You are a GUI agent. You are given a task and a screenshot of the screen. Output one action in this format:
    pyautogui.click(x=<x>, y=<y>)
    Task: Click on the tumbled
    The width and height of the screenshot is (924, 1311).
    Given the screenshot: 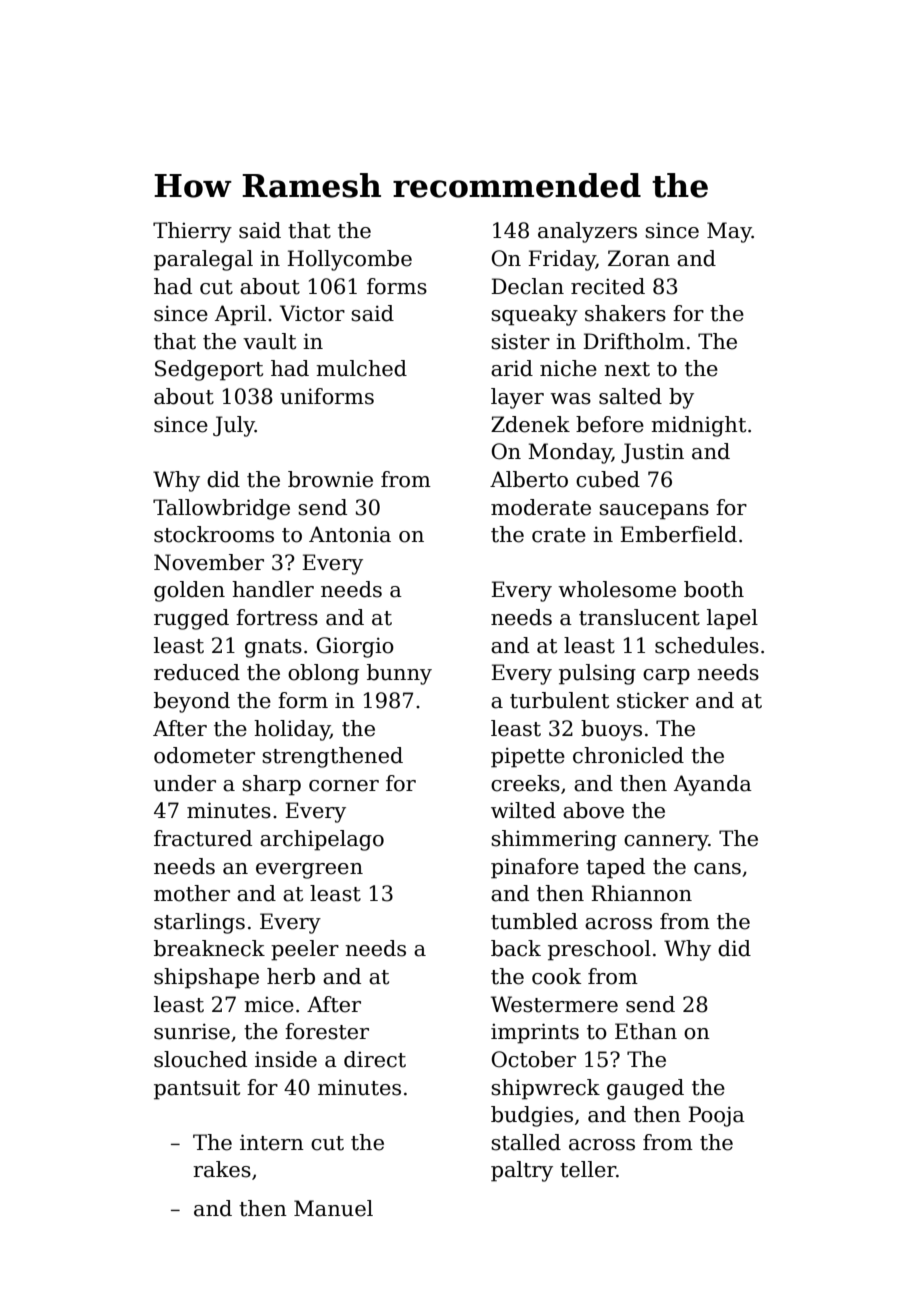 What is the action you would take?
    pyautogui.click(x=534, y=921)
